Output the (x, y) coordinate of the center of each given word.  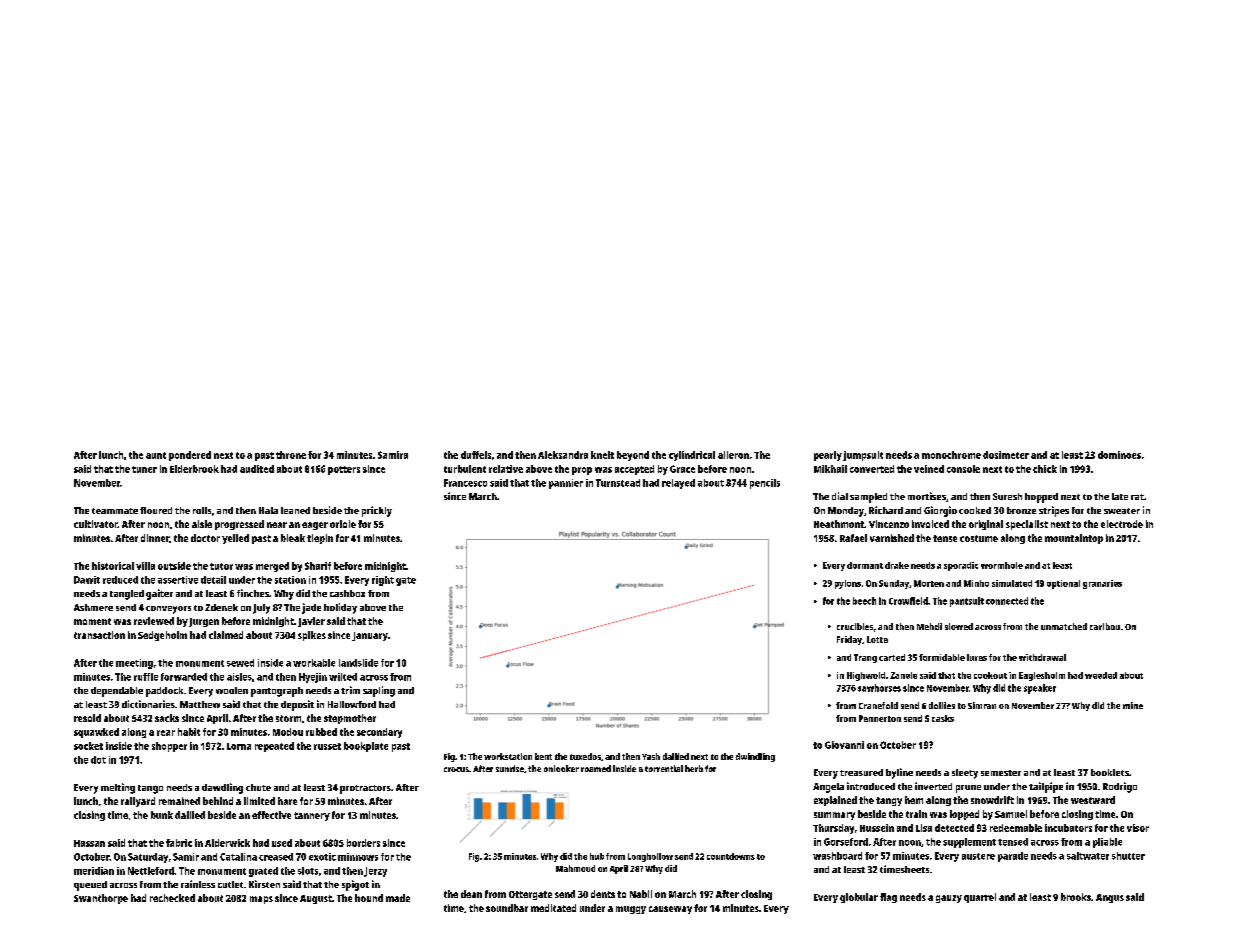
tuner (144, 469)
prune (968, 789)
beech (864, 601)
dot (98, 760)
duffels (476, 455)
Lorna (239, 746)
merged (272, 567)
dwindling (755, 757)
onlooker (561, 768)
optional (1063, 584)
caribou (1105, 626)
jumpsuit (863, 456)
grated (263, 872)
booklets (1110, 772)
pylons (848, 584)
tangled (127, 595)
